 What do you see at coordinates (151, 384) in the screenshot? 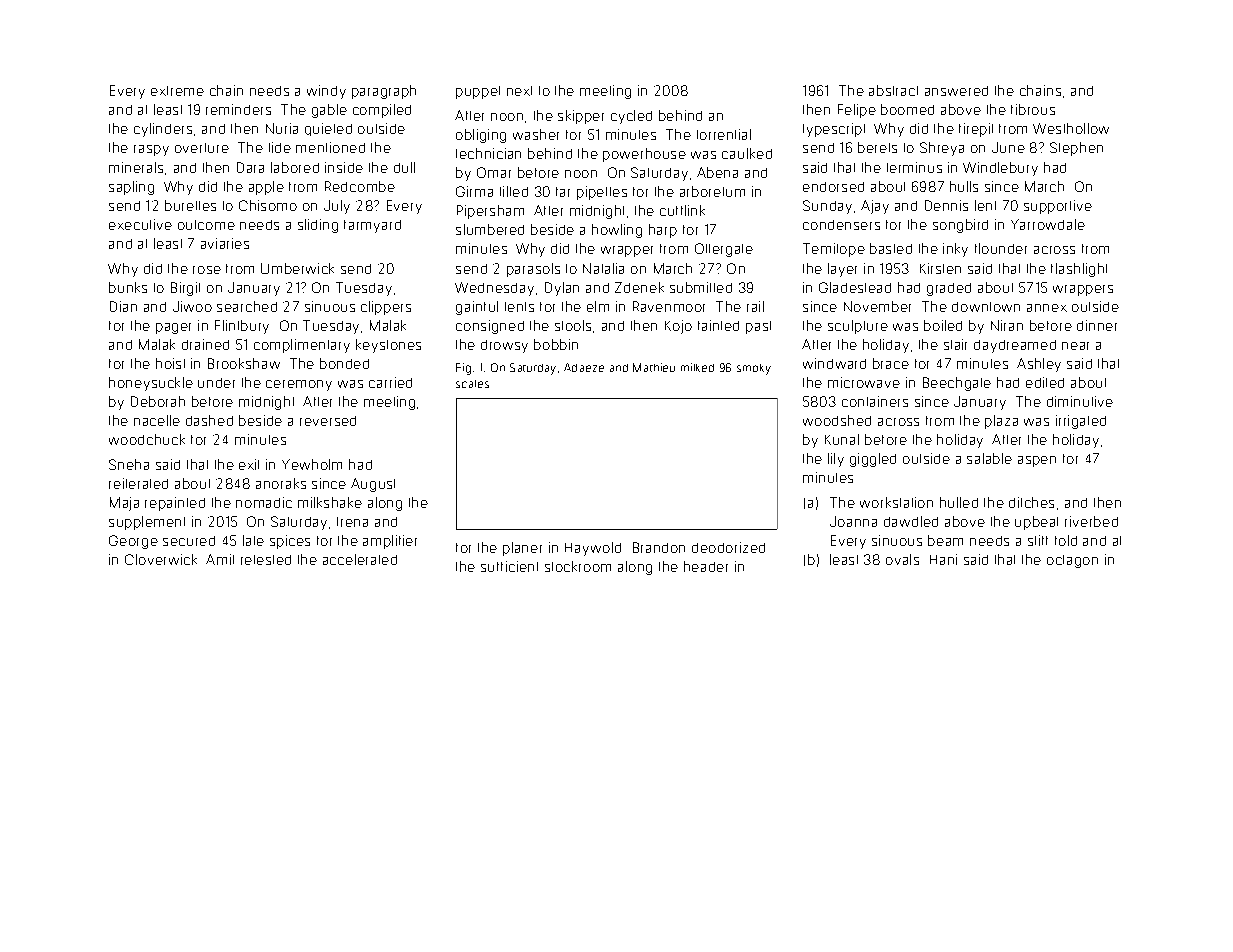
I see `honeysuckle` at bounding box center [151, 384].
